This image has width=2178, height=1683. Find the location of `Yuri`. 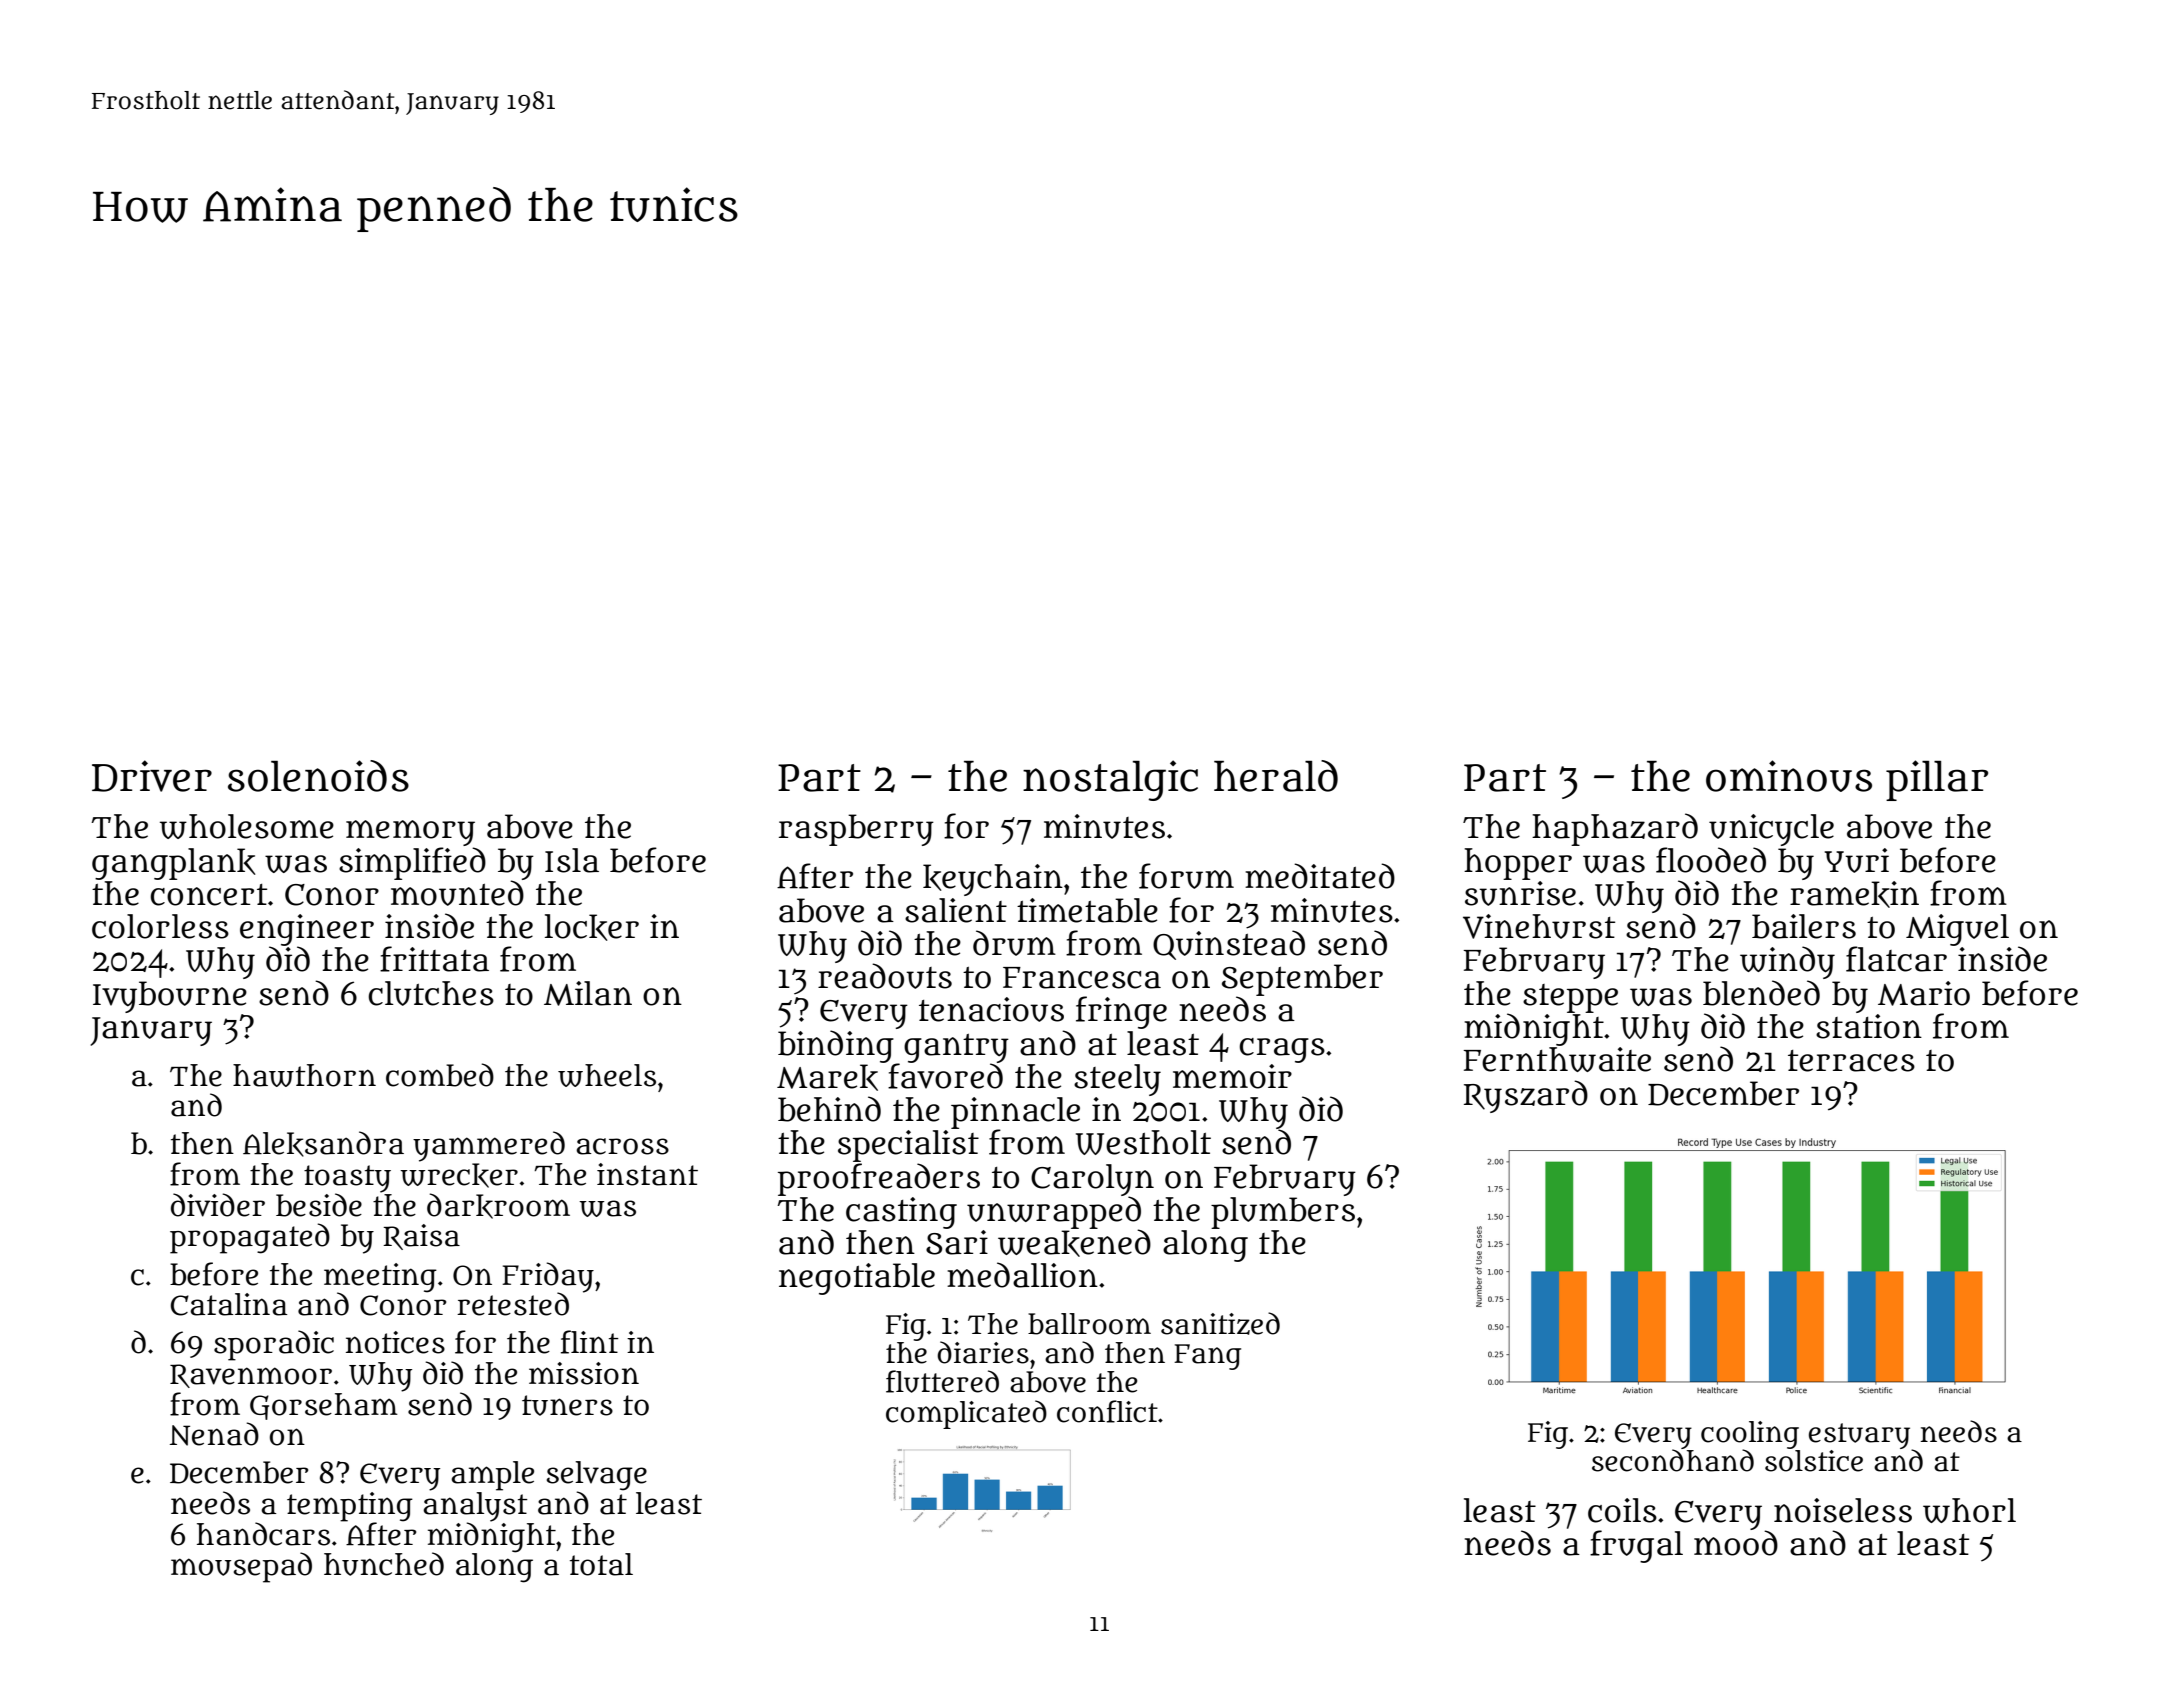

Yuri is located at coordinates (1857, 860).
